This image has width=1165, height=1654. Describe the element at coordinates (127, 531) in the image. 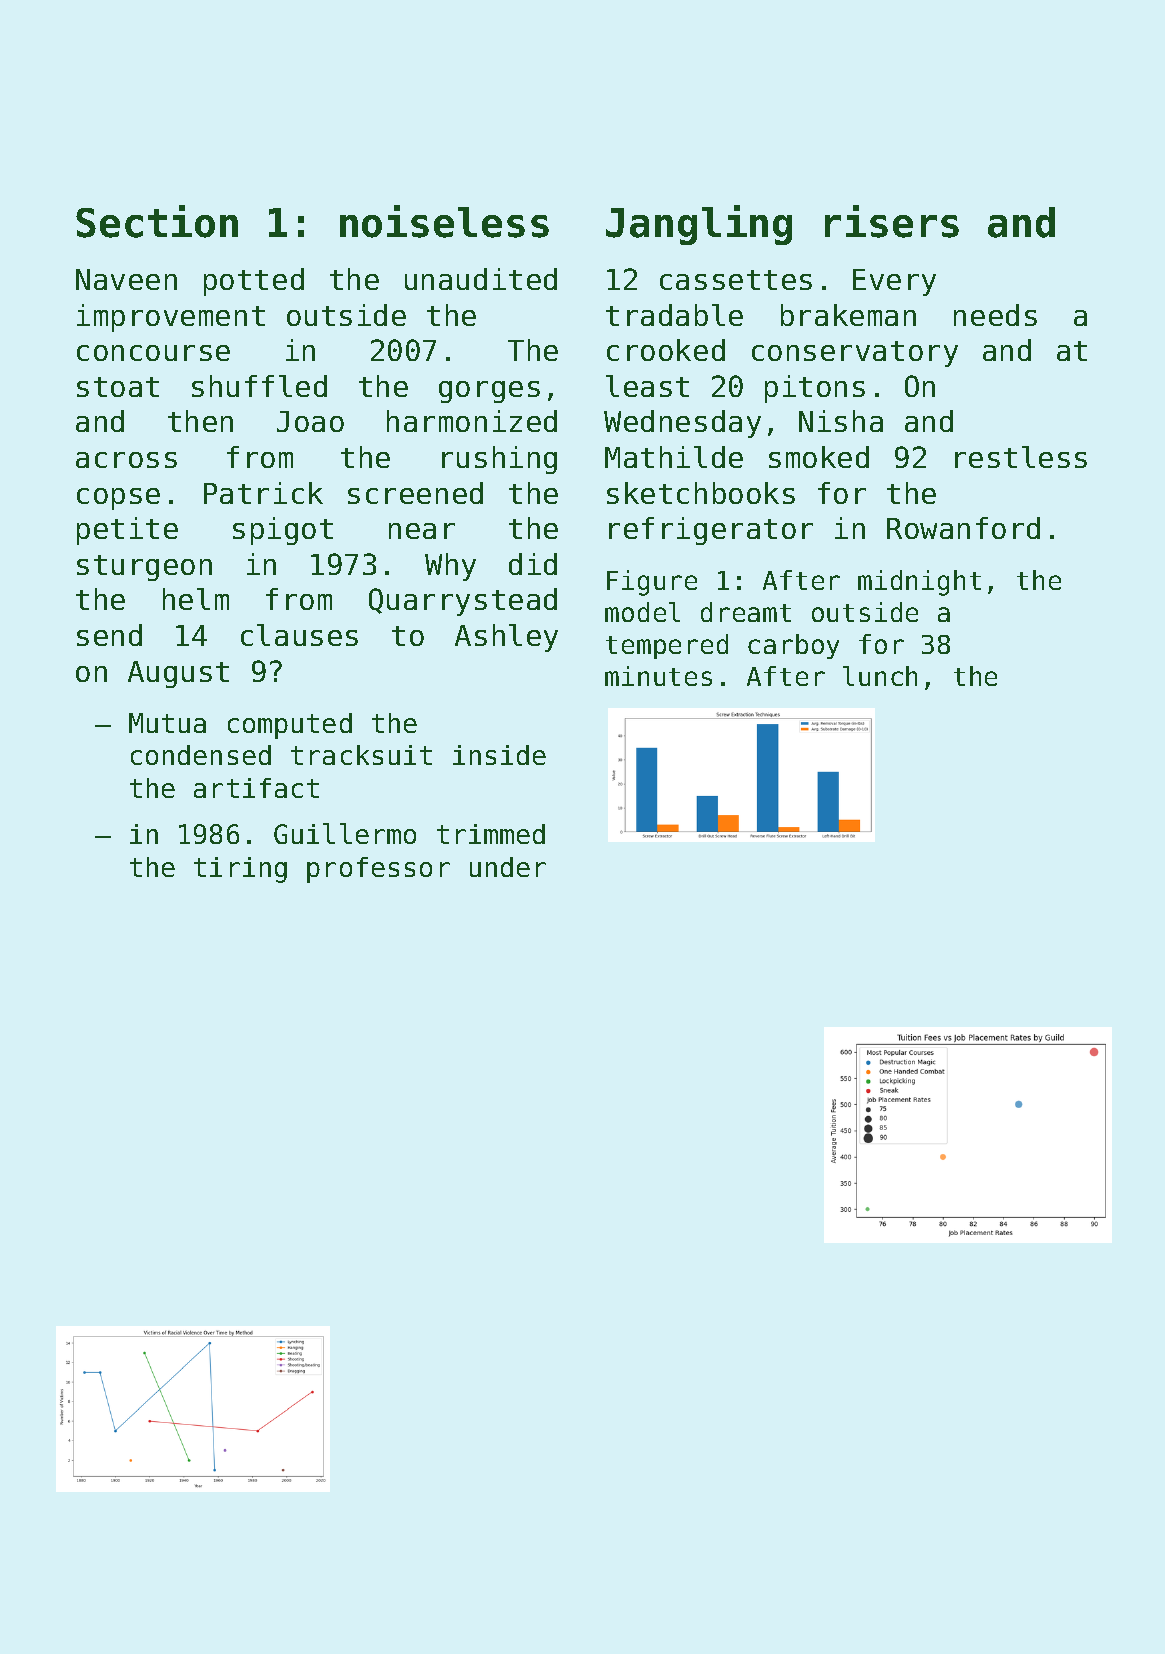

I see `petite` at that location.
